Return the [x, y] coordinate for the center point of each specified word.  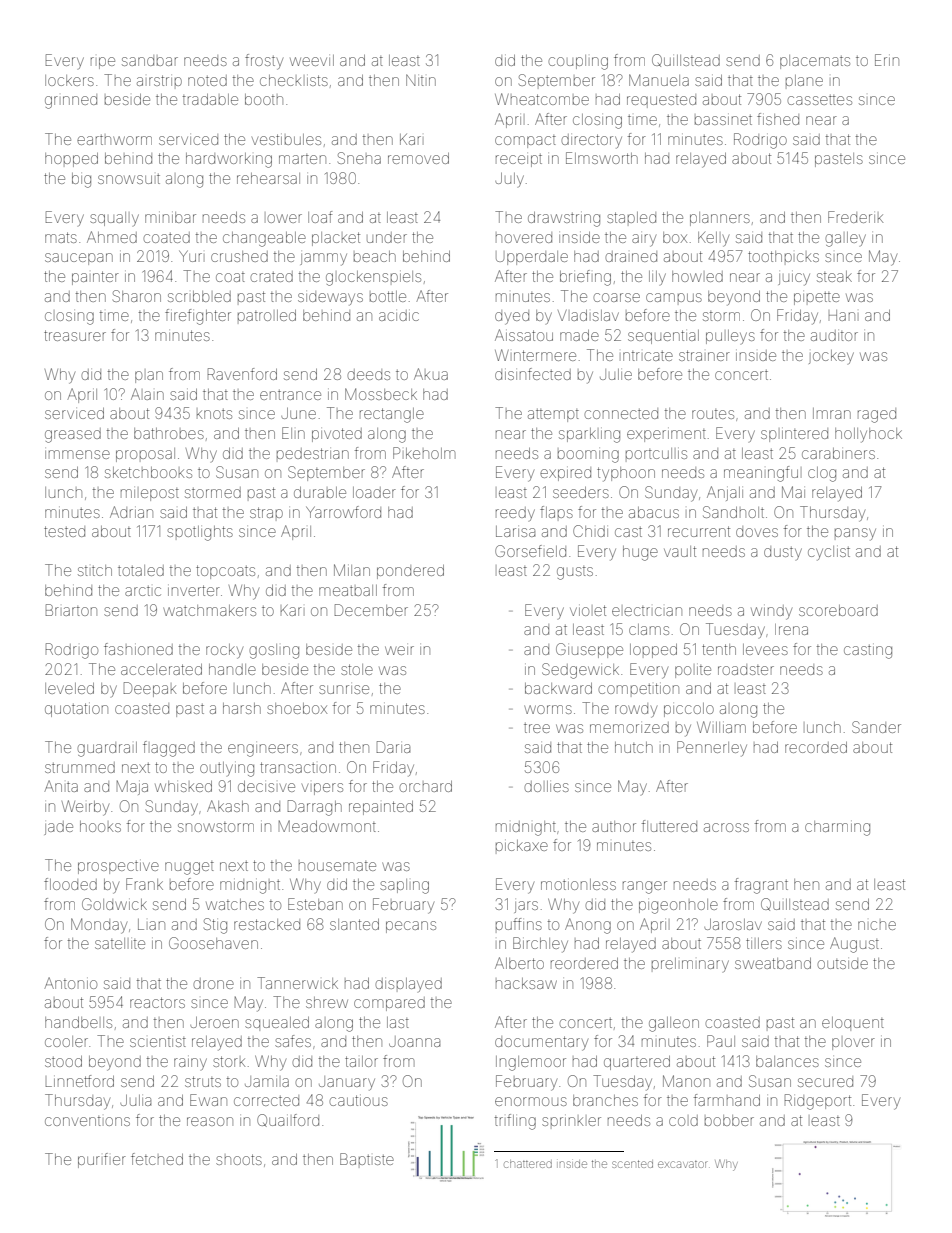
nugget [189, 868]
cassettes [819, 100]
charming [837, 828]
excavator [682, 1164]
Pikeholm [424, 453]
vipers [322, 789]
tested [64, 531]
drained [631, 256]
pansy [855, 534]
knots [214, 414]
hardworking [229, 160]
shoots [239, 1159]
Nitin [421, 80]
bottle [388, 296]
